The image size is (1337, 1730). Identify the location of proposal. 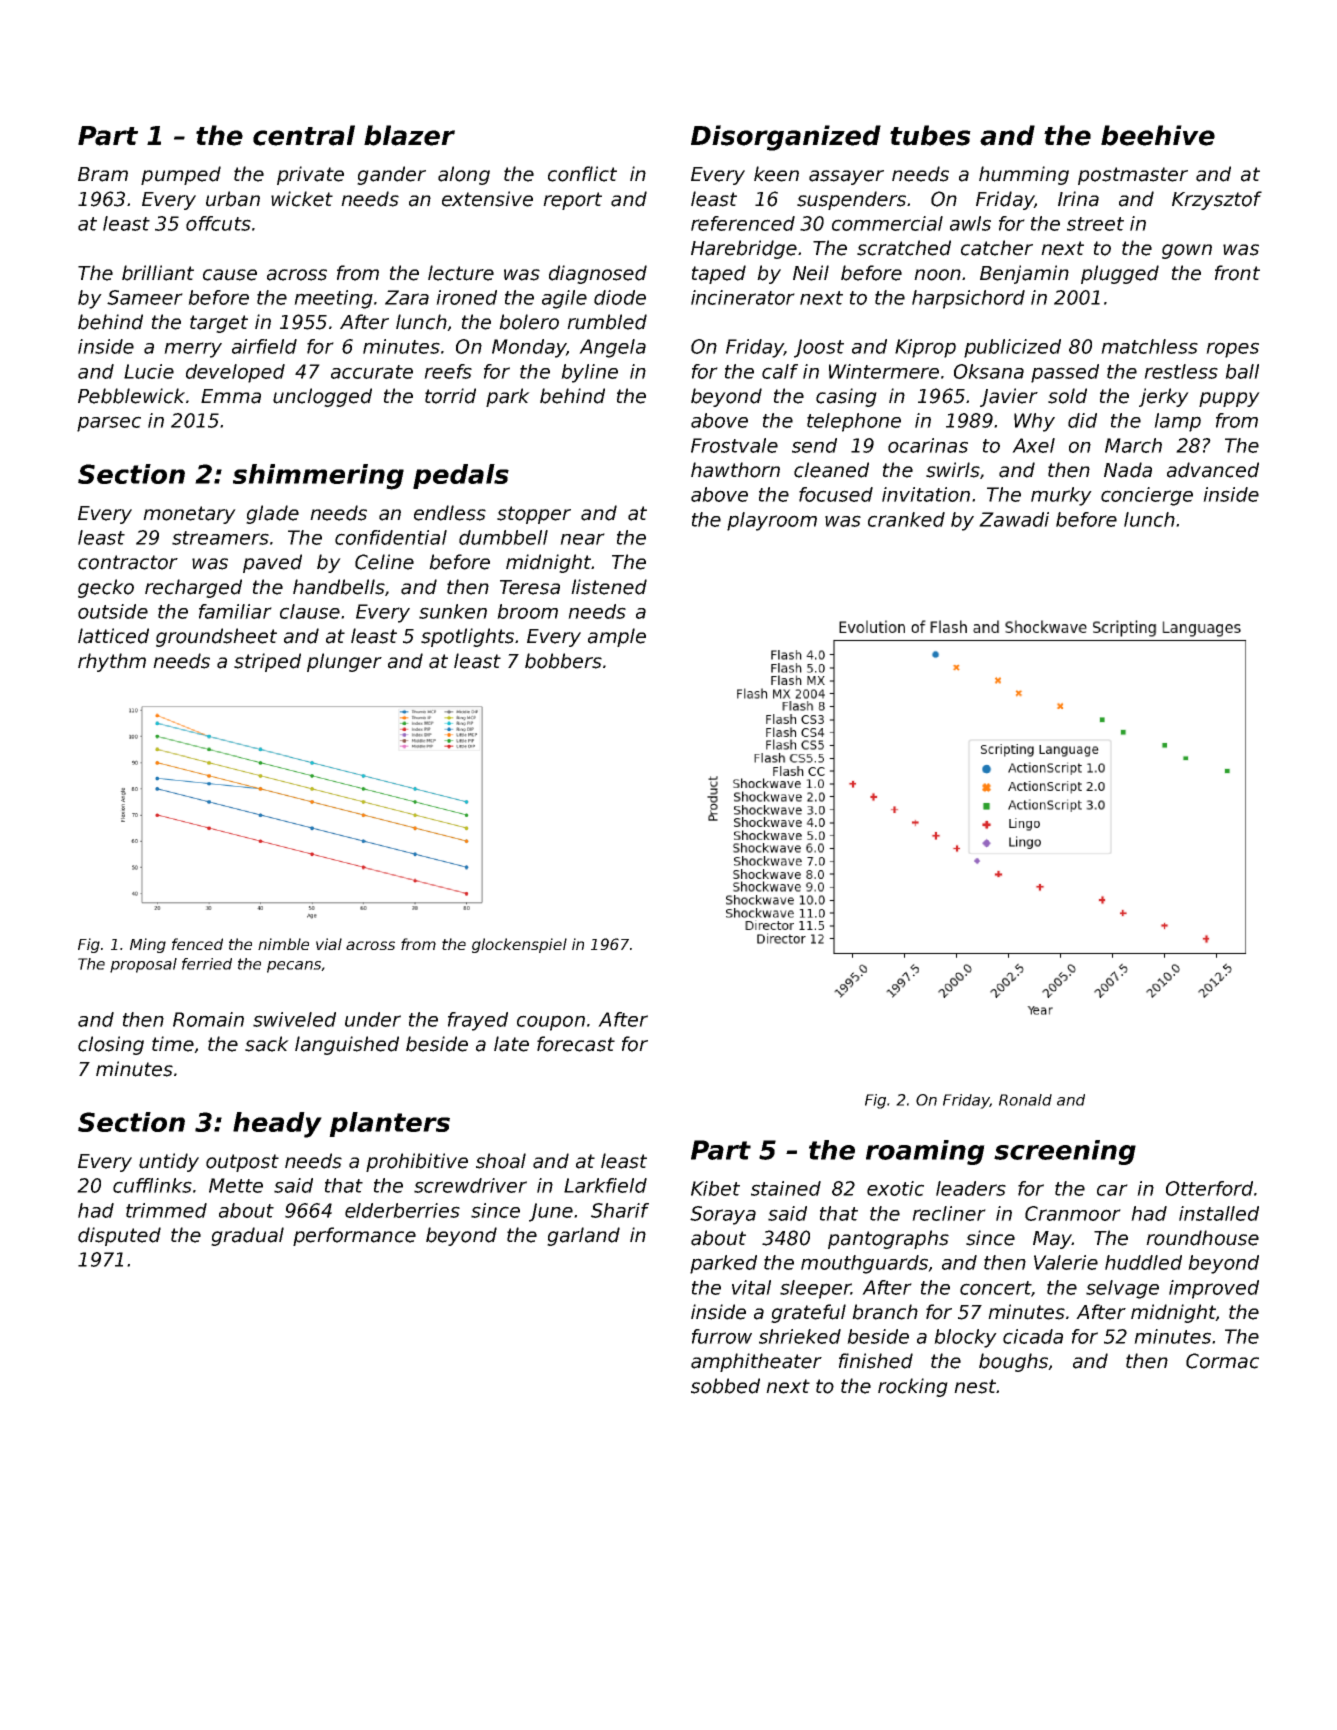
(143, 965).
